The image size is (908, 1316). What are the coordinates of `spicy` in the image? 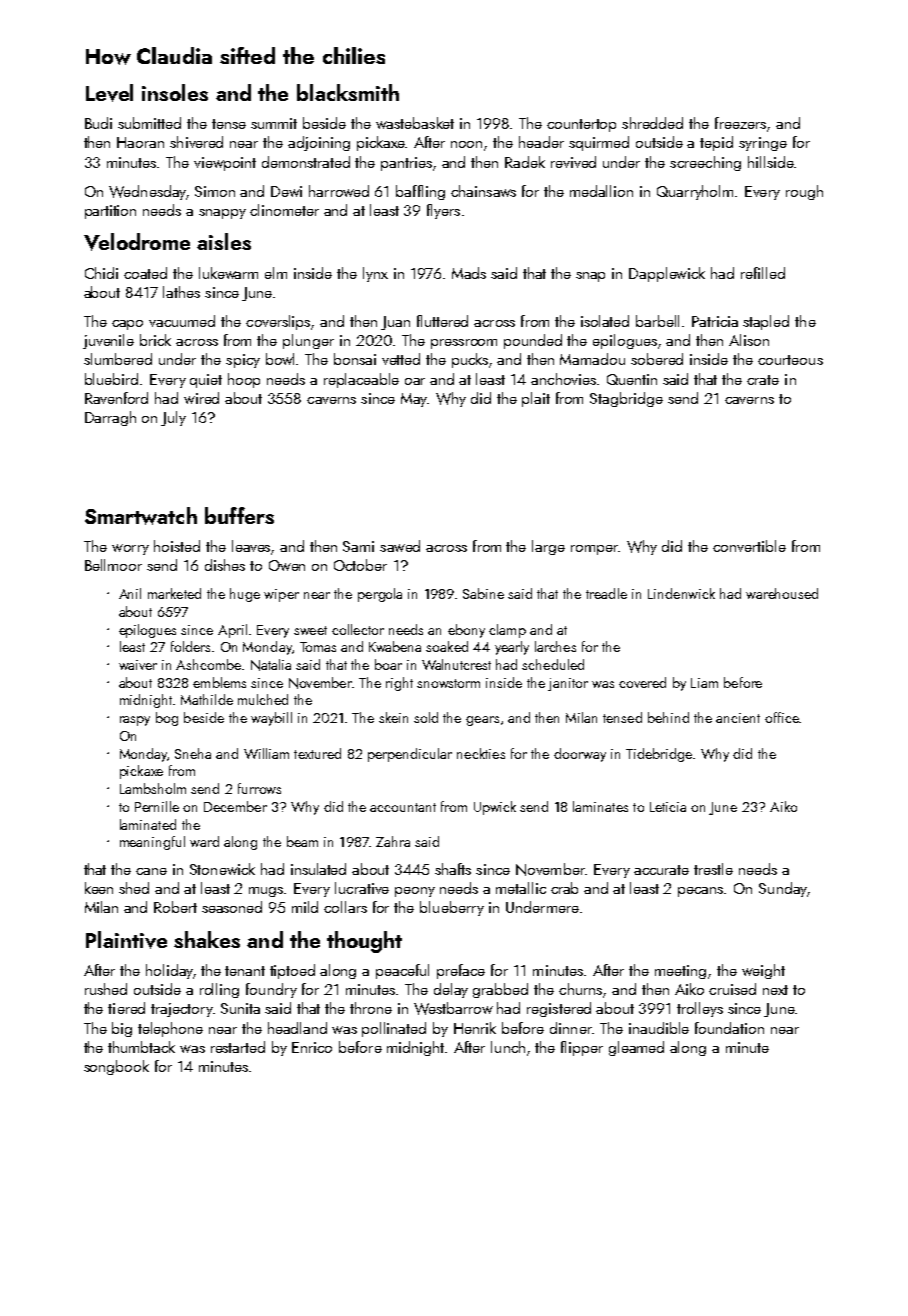 It's located at (243, 361).
